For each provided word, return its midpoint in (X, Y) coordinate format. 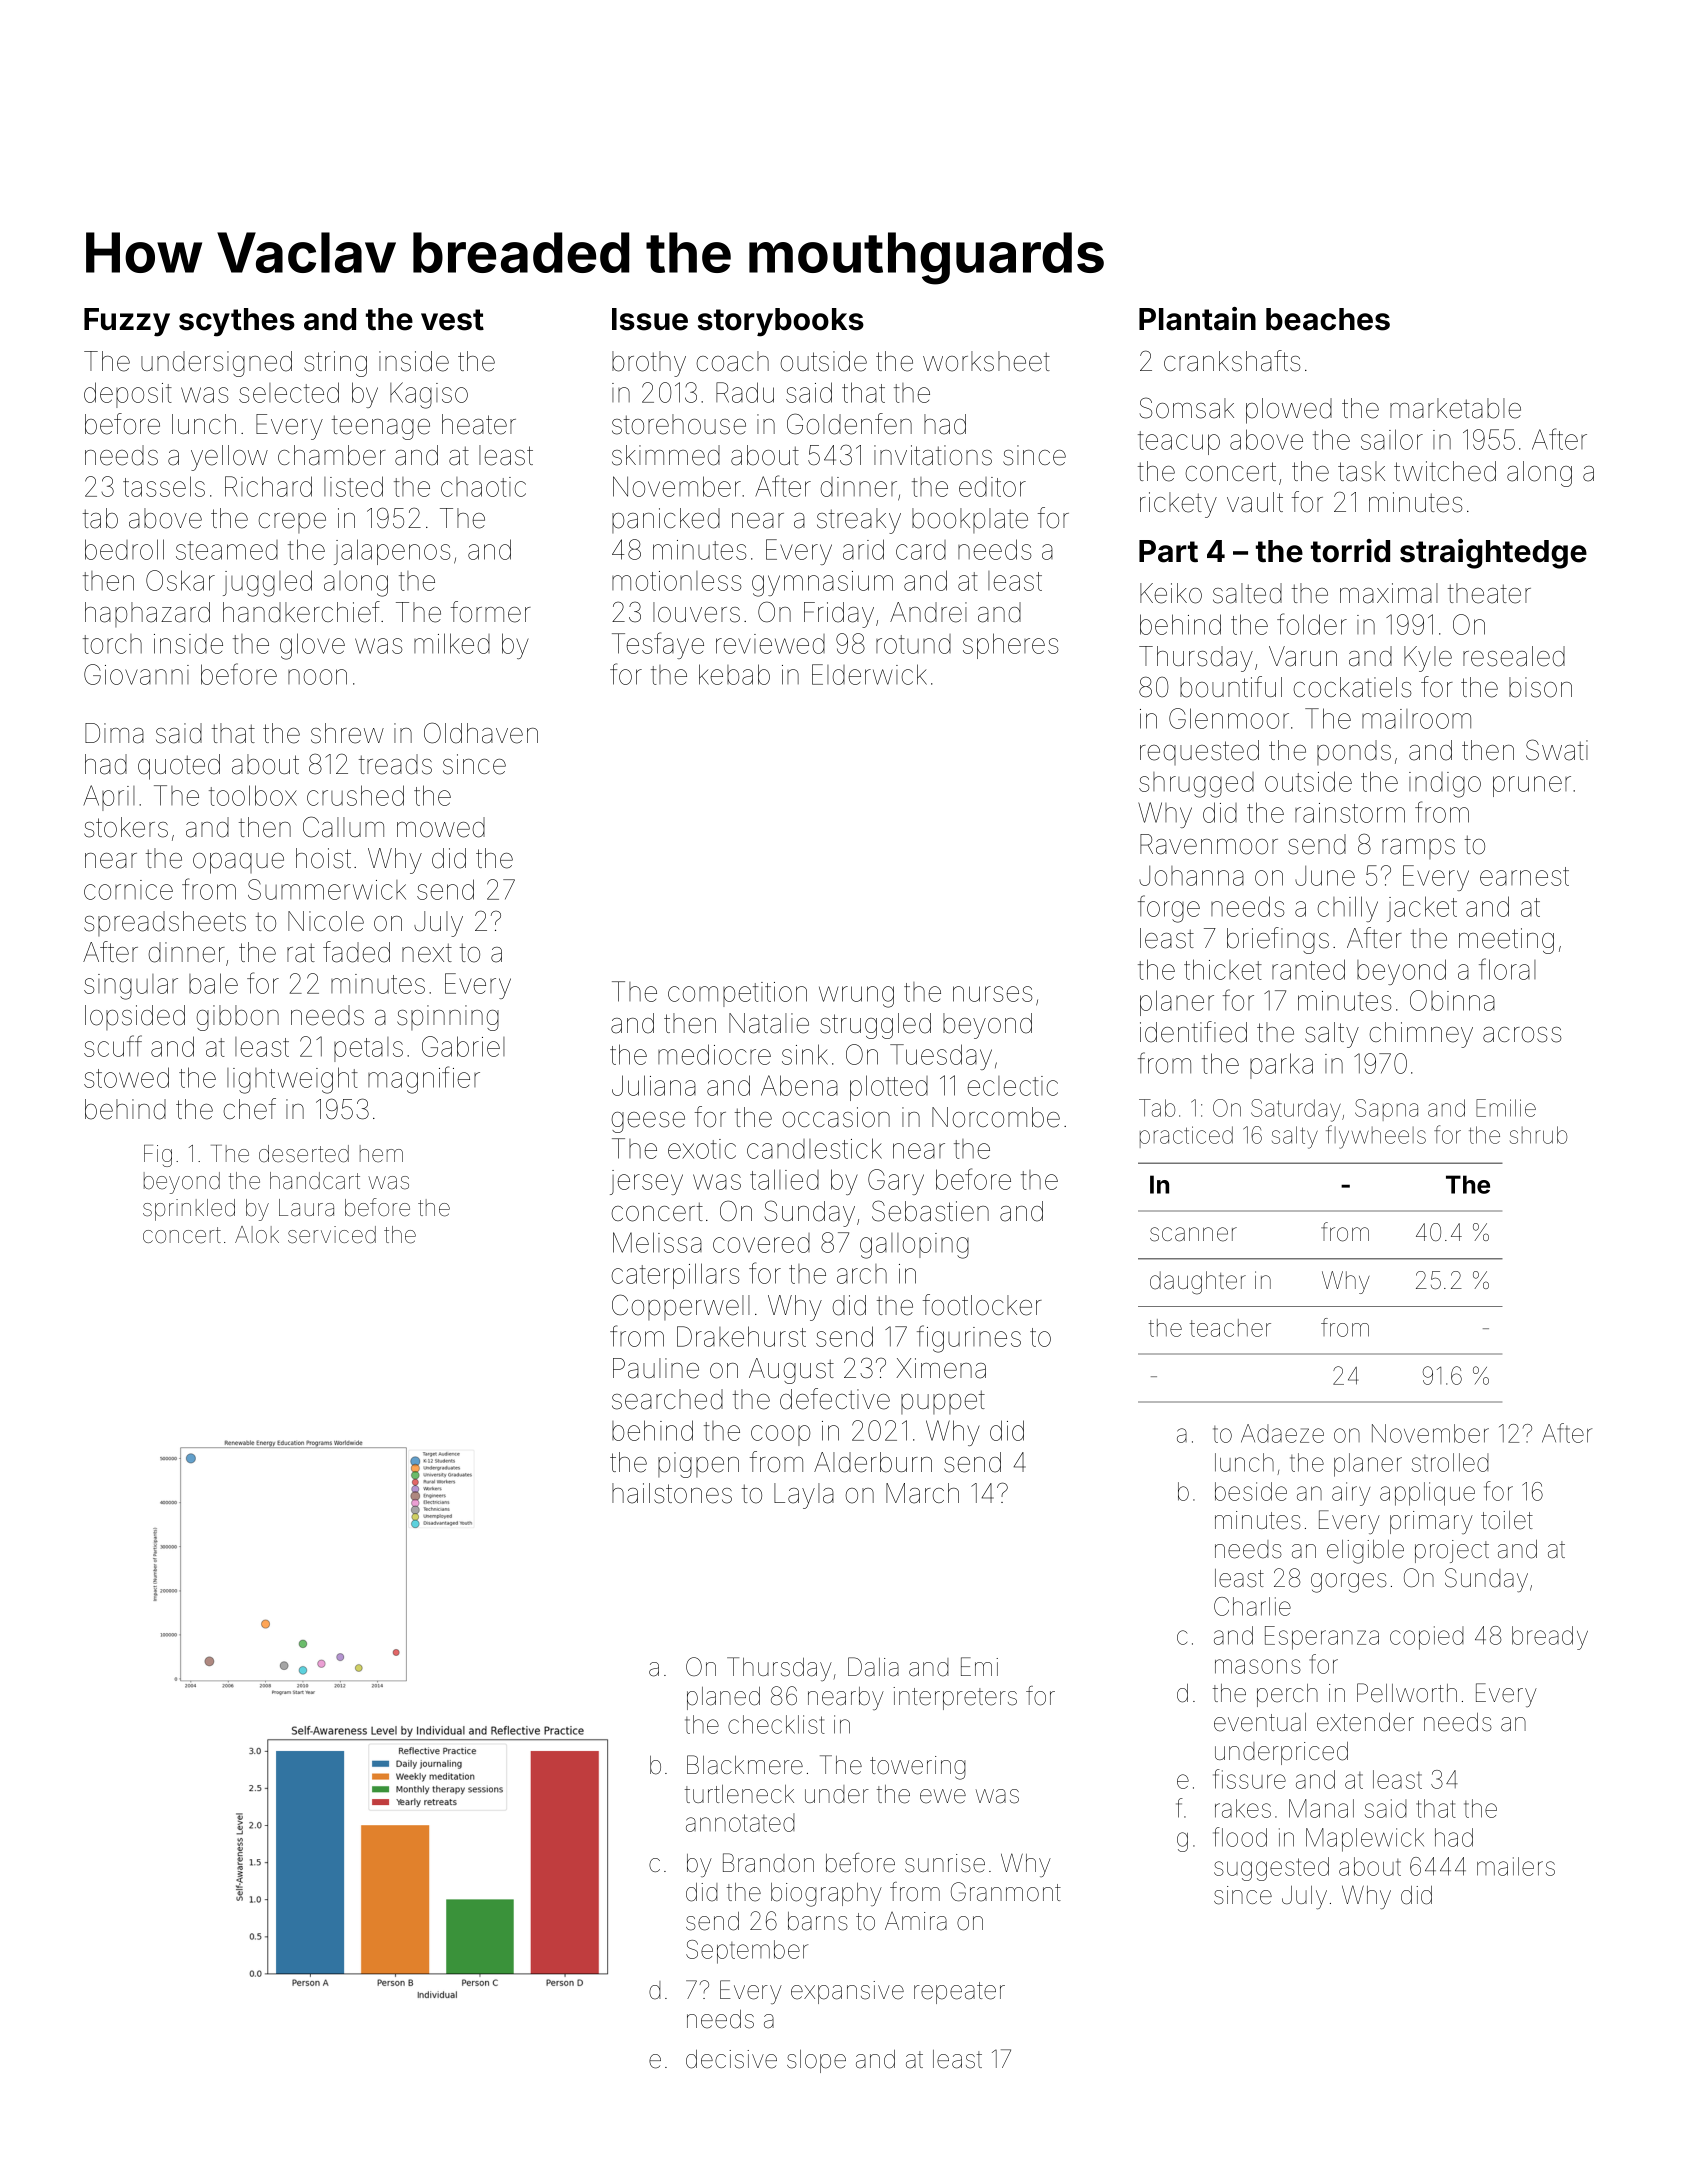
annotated (740, 1822)
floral (1507, 969)
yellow (229, 458)
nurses (992, 994)
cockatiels (1352, 687)
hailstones (672, 1493)
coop (780, 1435)
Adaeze (1282, 1433)
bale (213, 983)
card (921, 550)
